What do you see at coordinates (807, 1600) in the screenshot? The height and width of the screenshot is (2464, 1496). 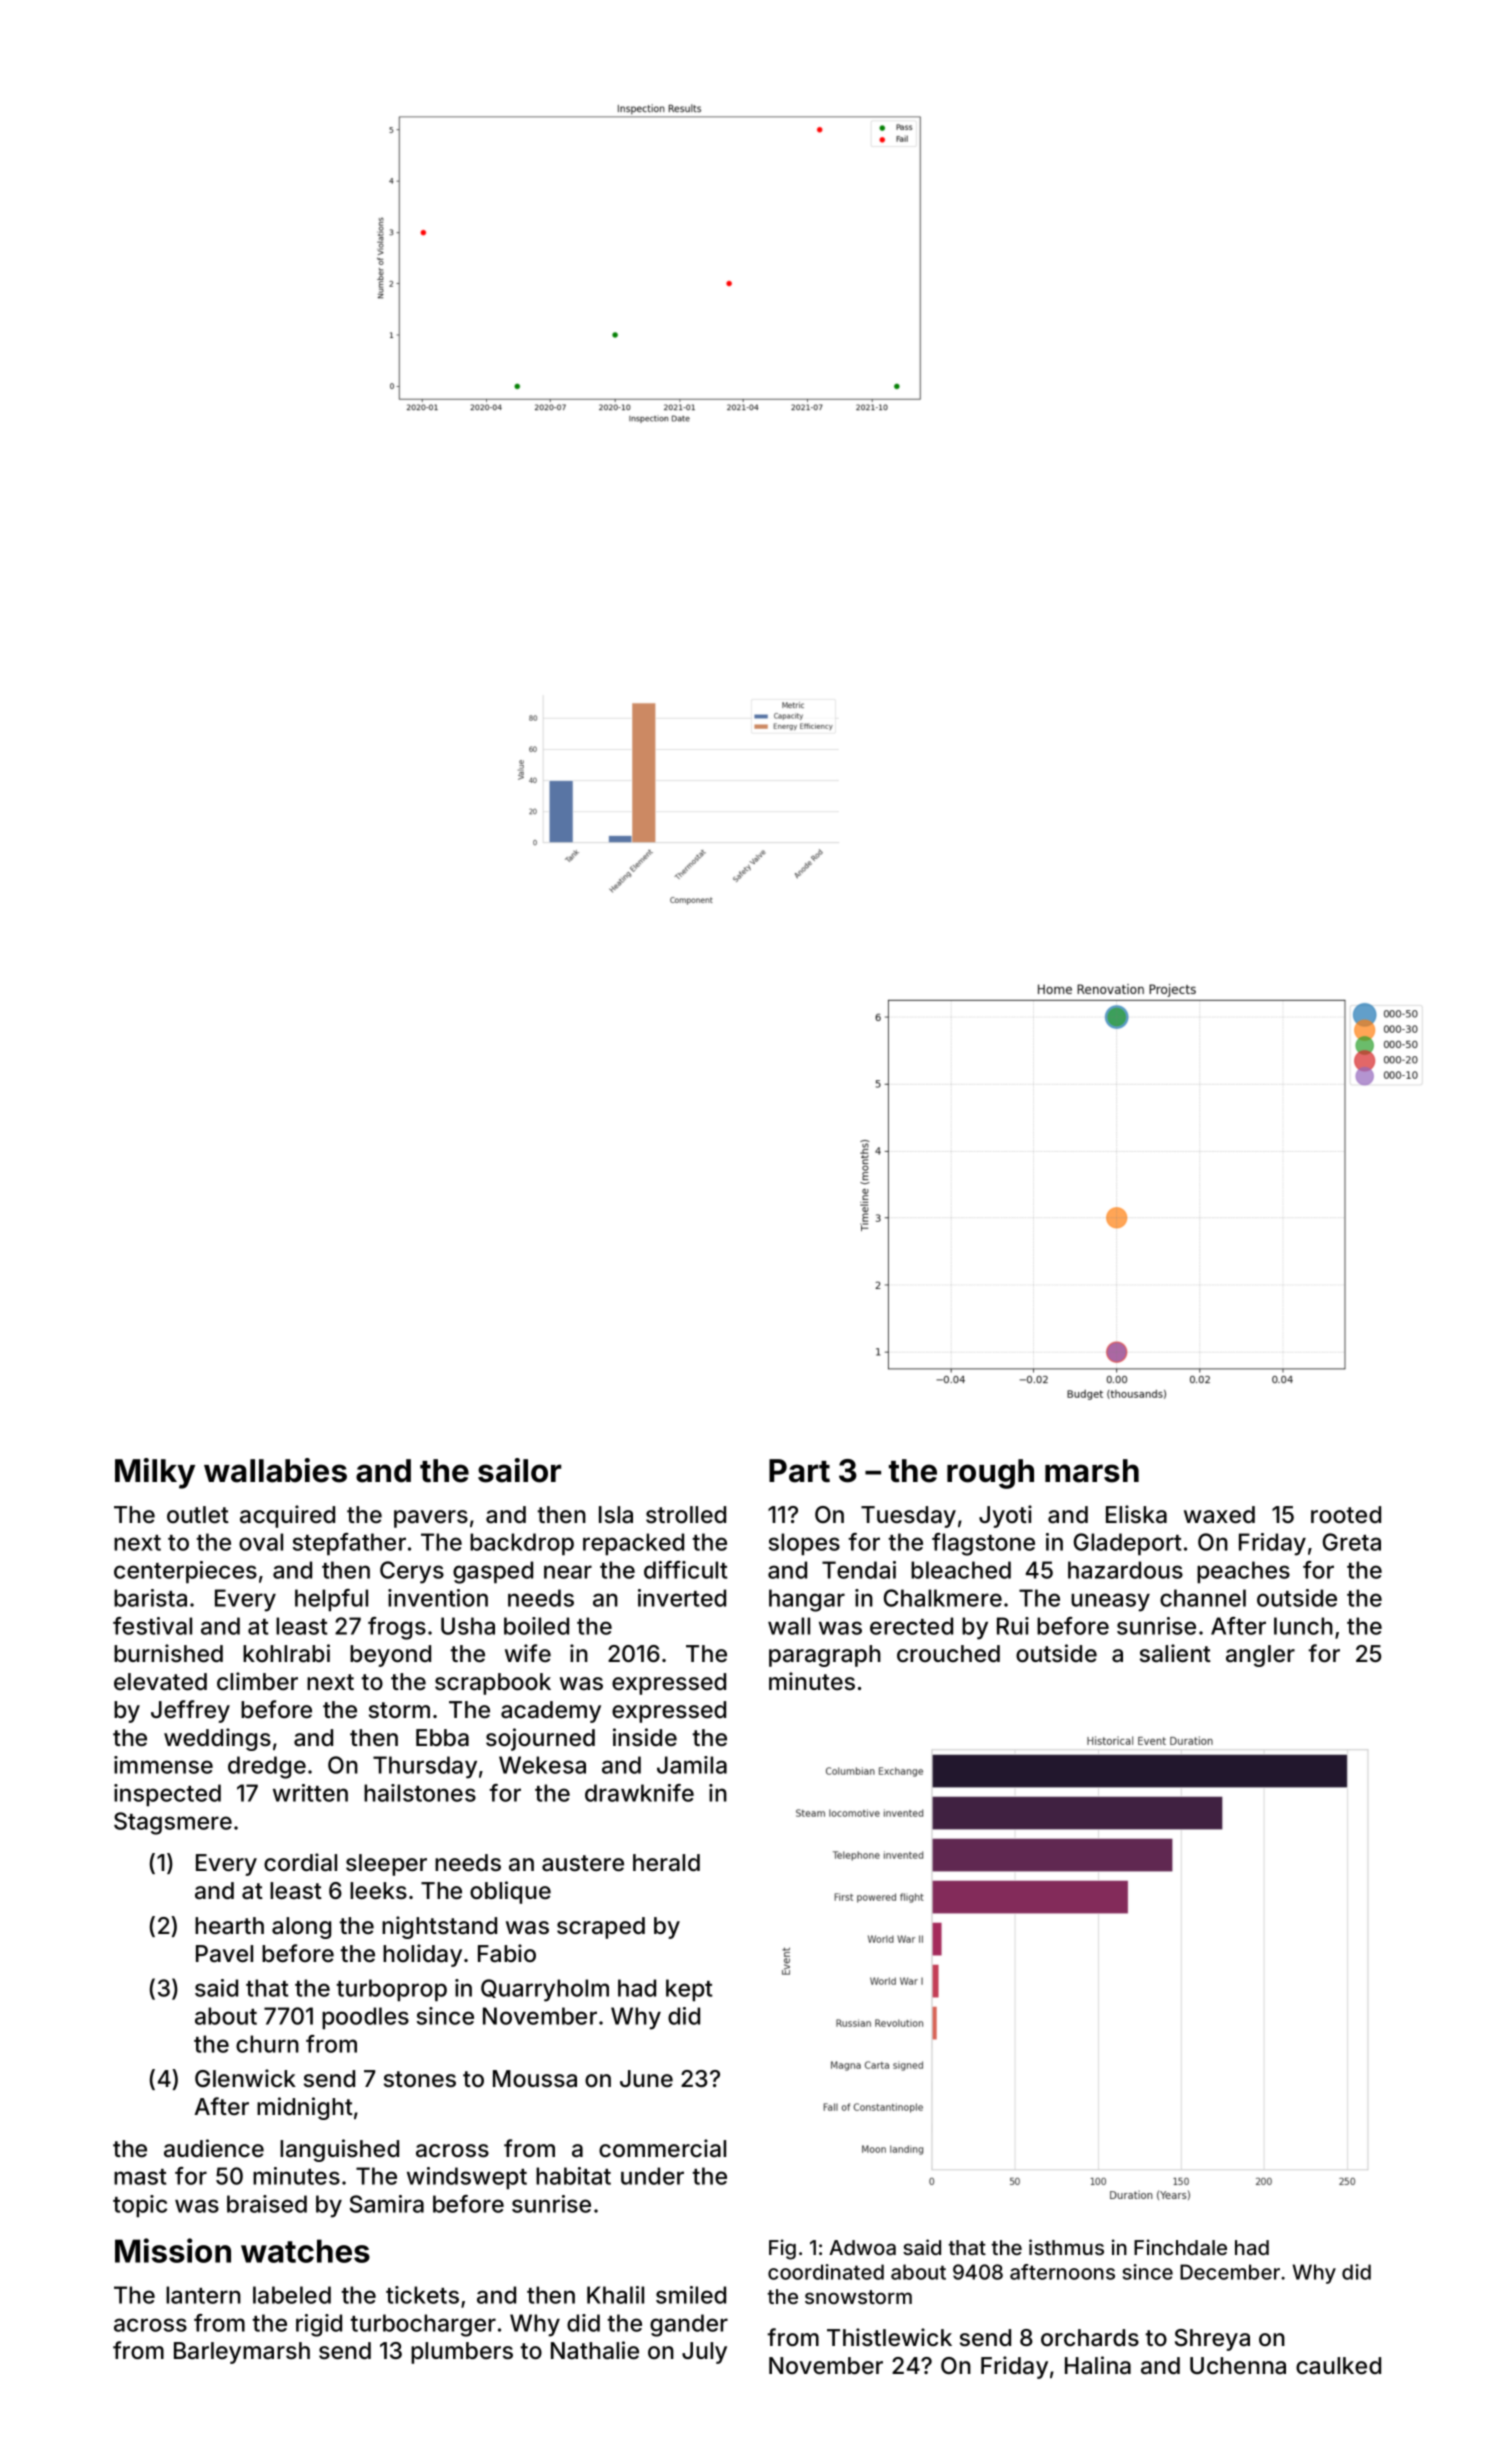 I see `hangar` at bounding box center [807, 1600].
